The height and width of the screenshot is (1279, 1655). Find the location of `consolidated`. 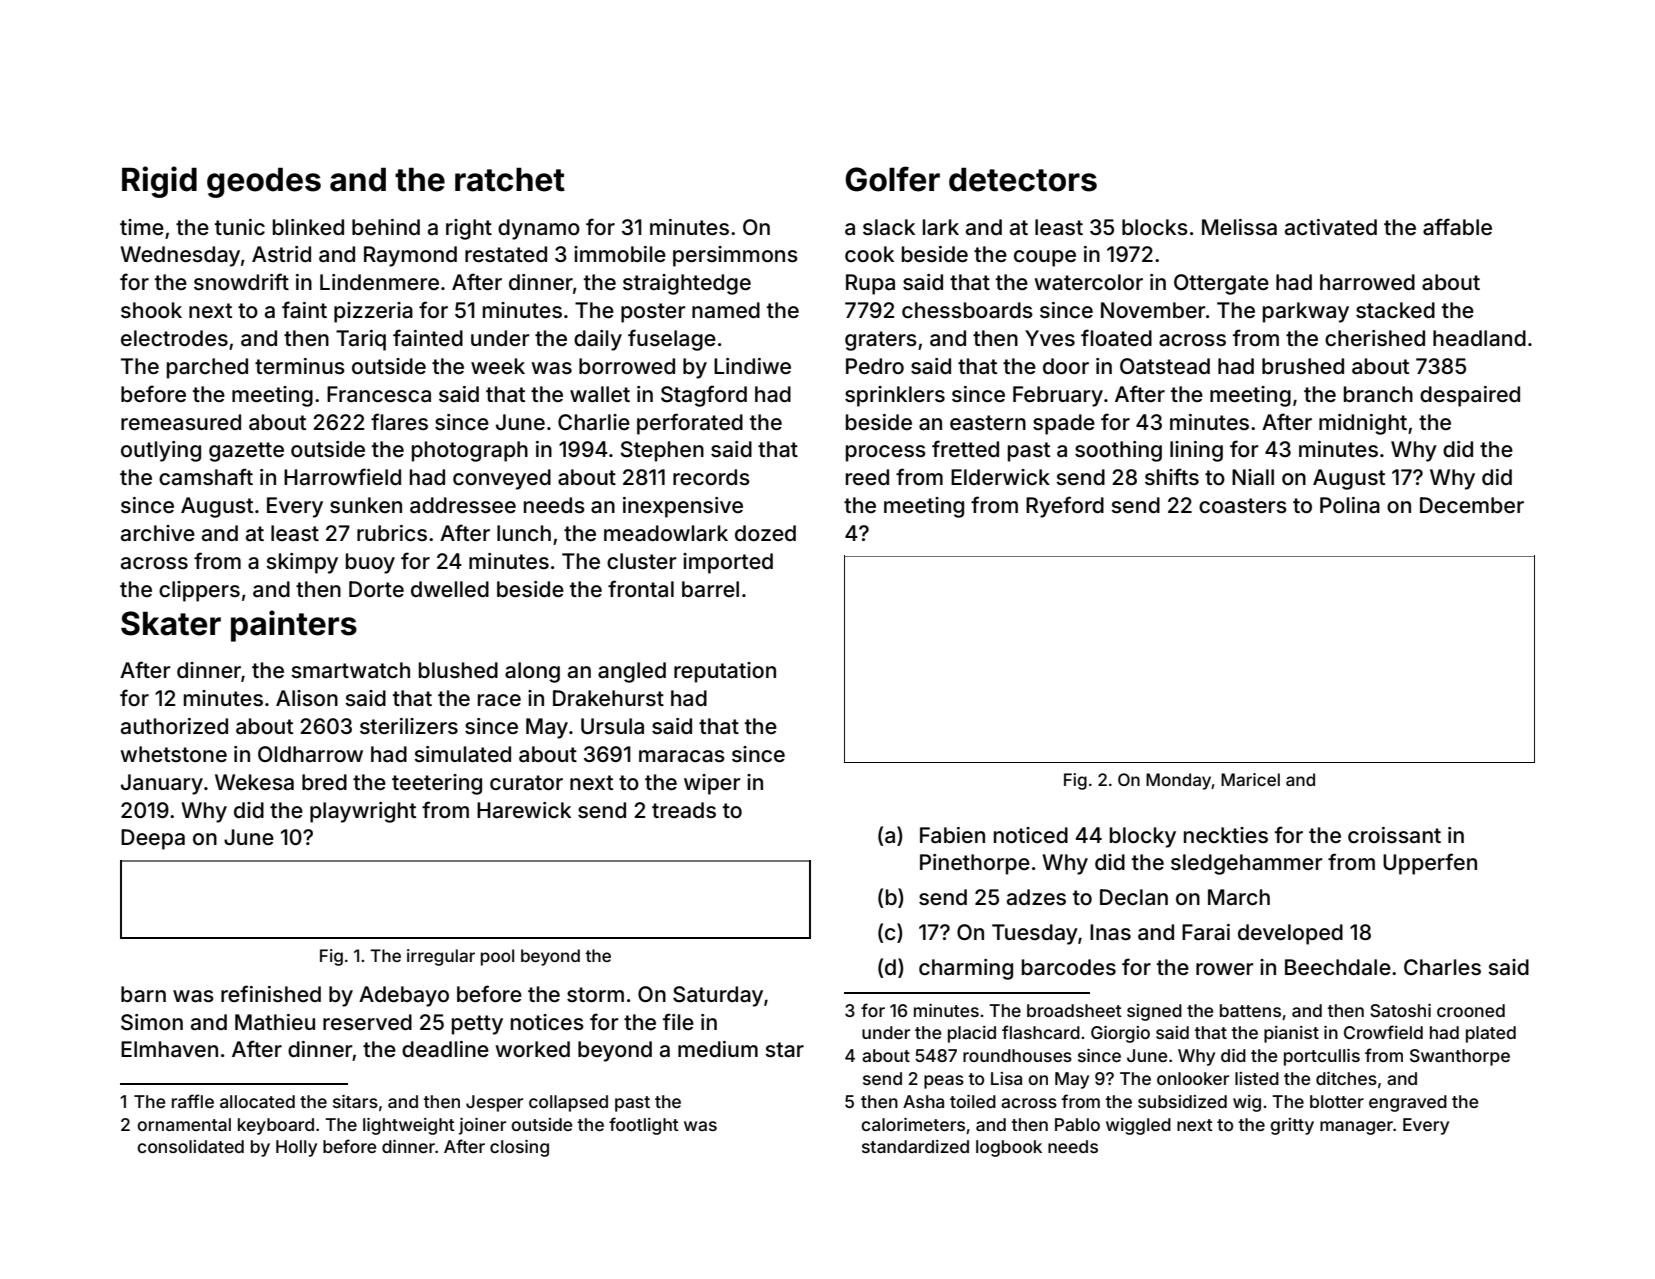

consolidated is located at coordinates (190, 1146).
